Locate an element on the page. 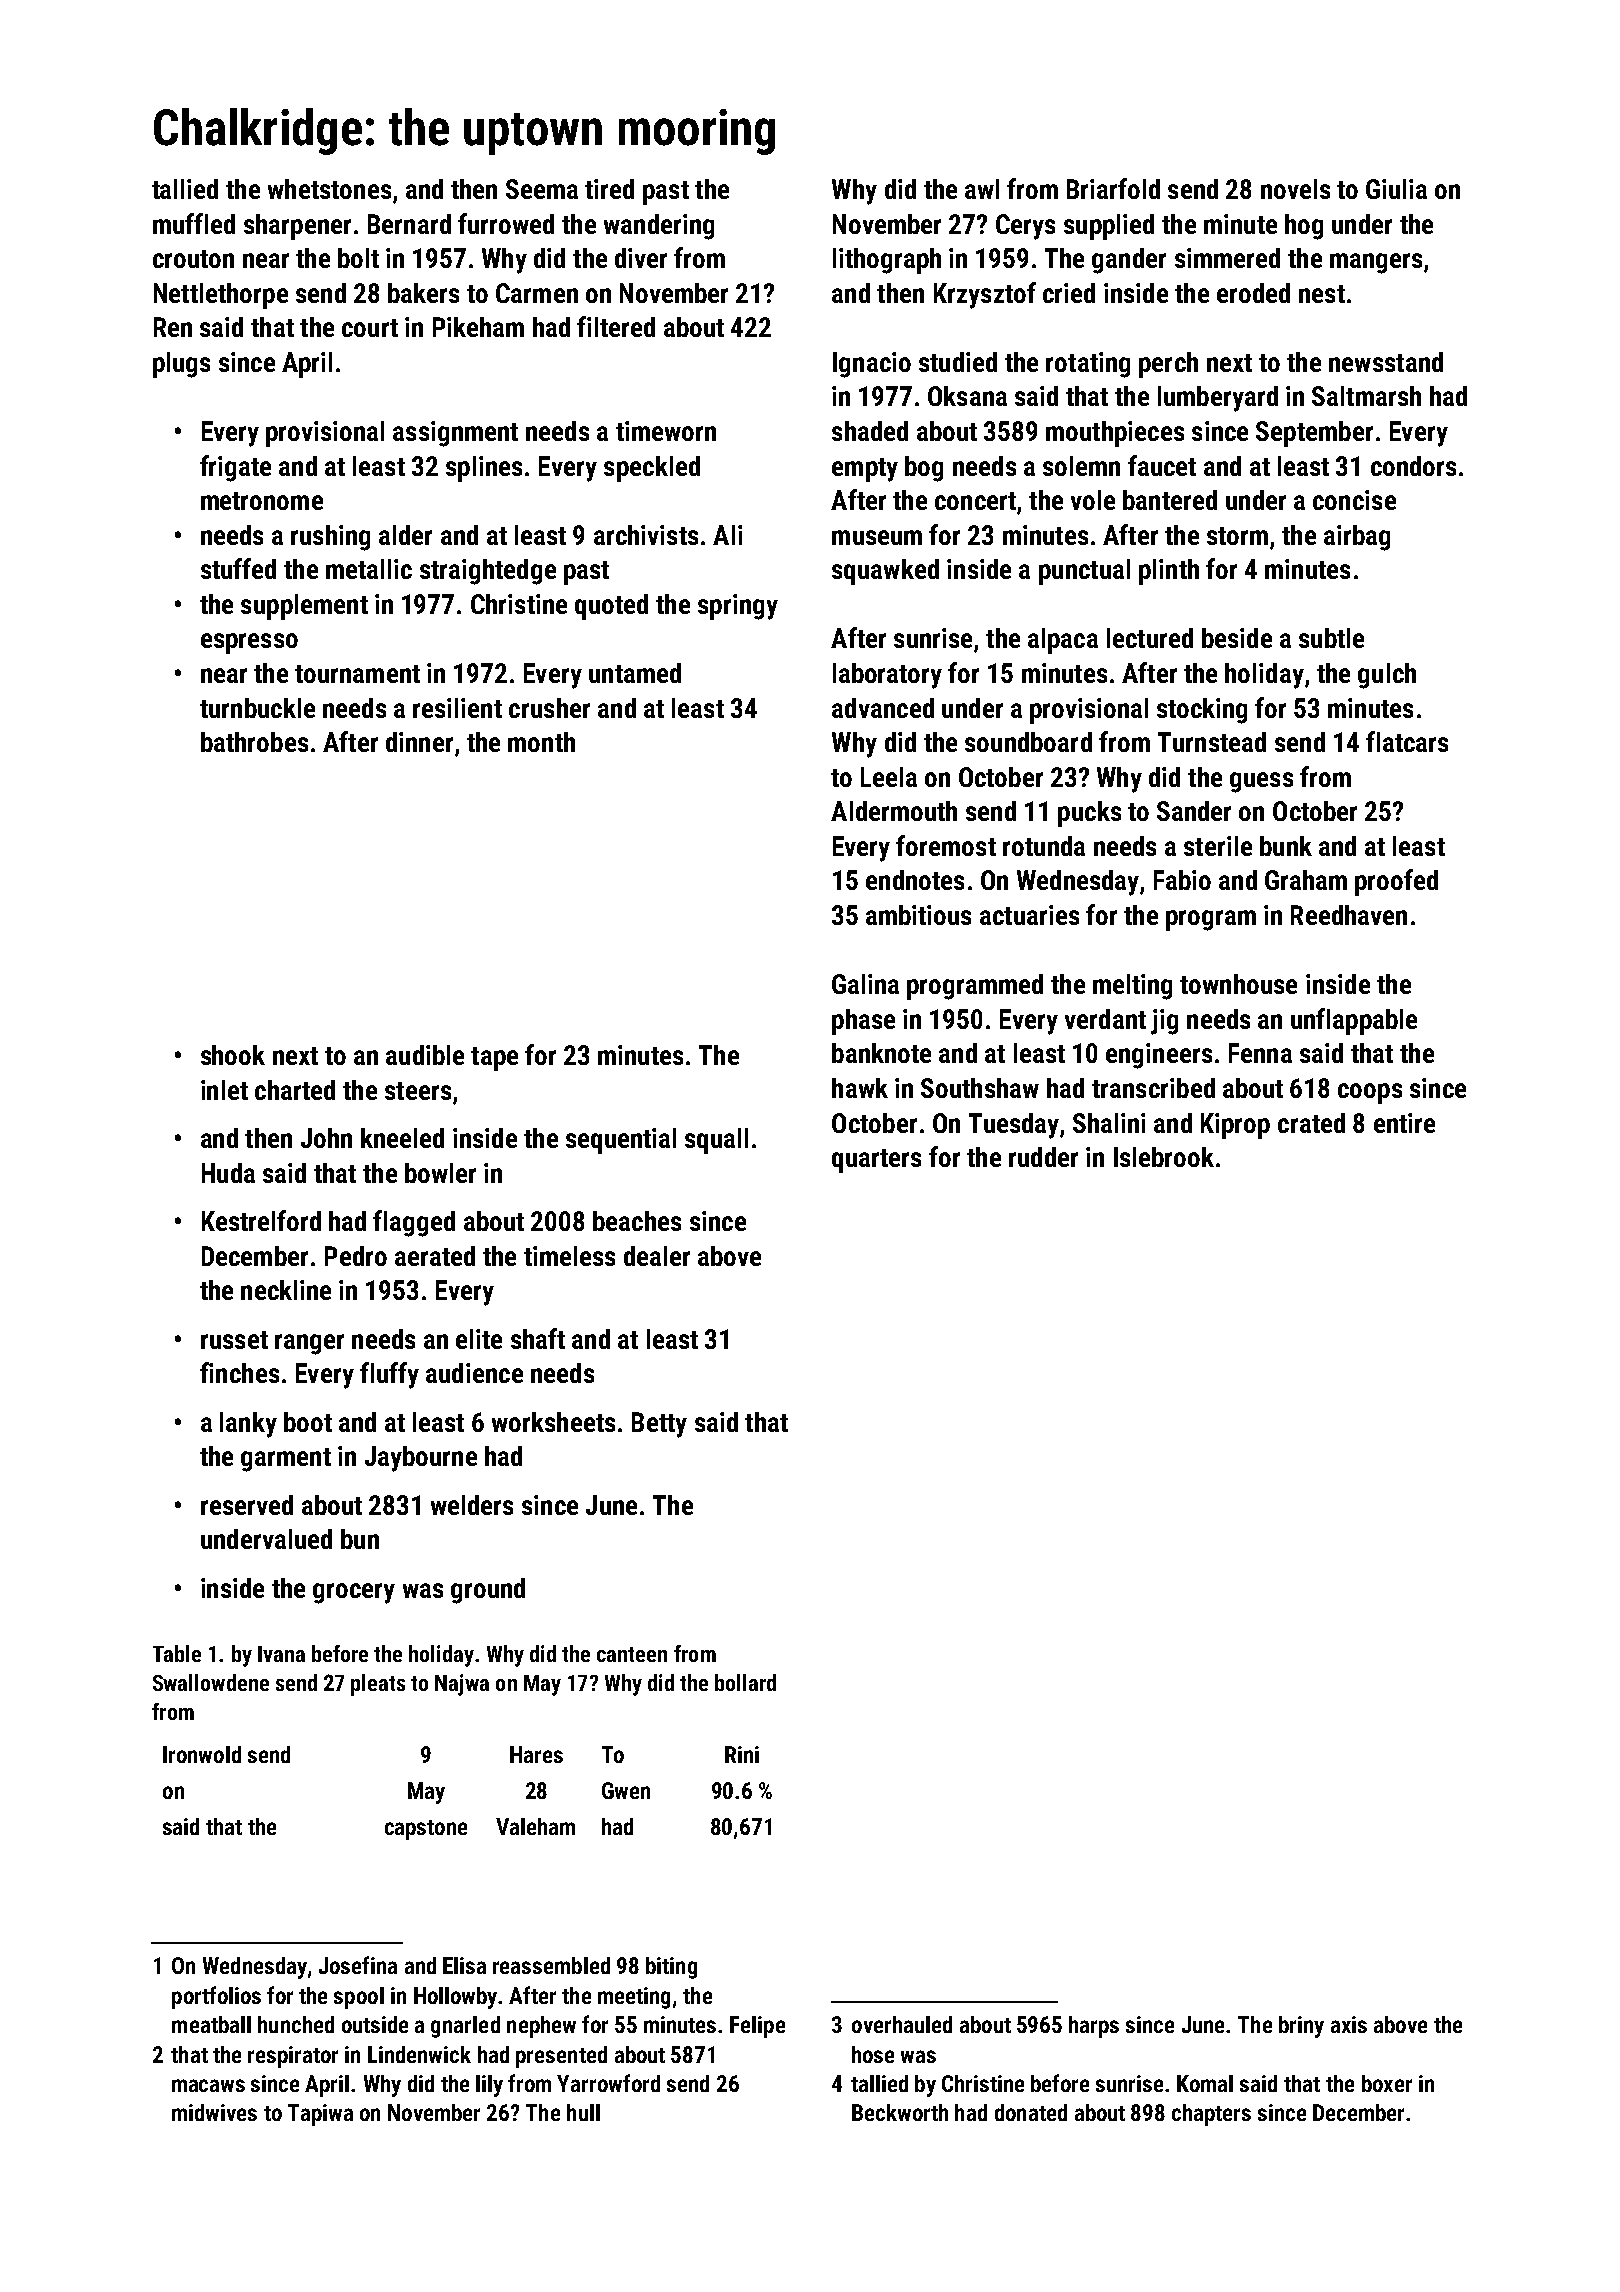 Image resolution: width=1620 pixels, height=2292 pixels. pleats is located at coordinates (378, 1685).
